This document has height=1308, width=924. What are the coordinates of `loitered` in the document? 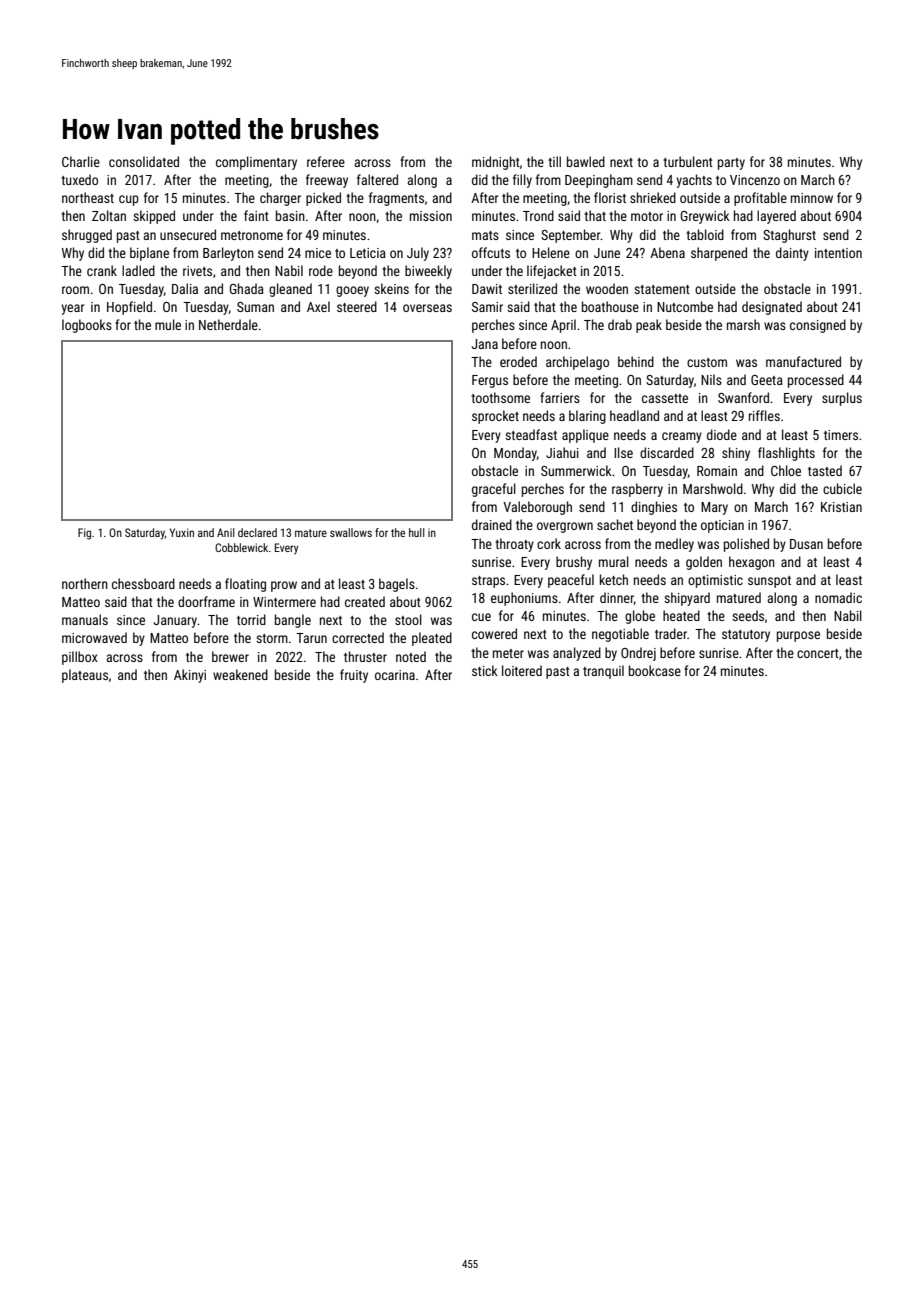 It's located at (522, 670).
